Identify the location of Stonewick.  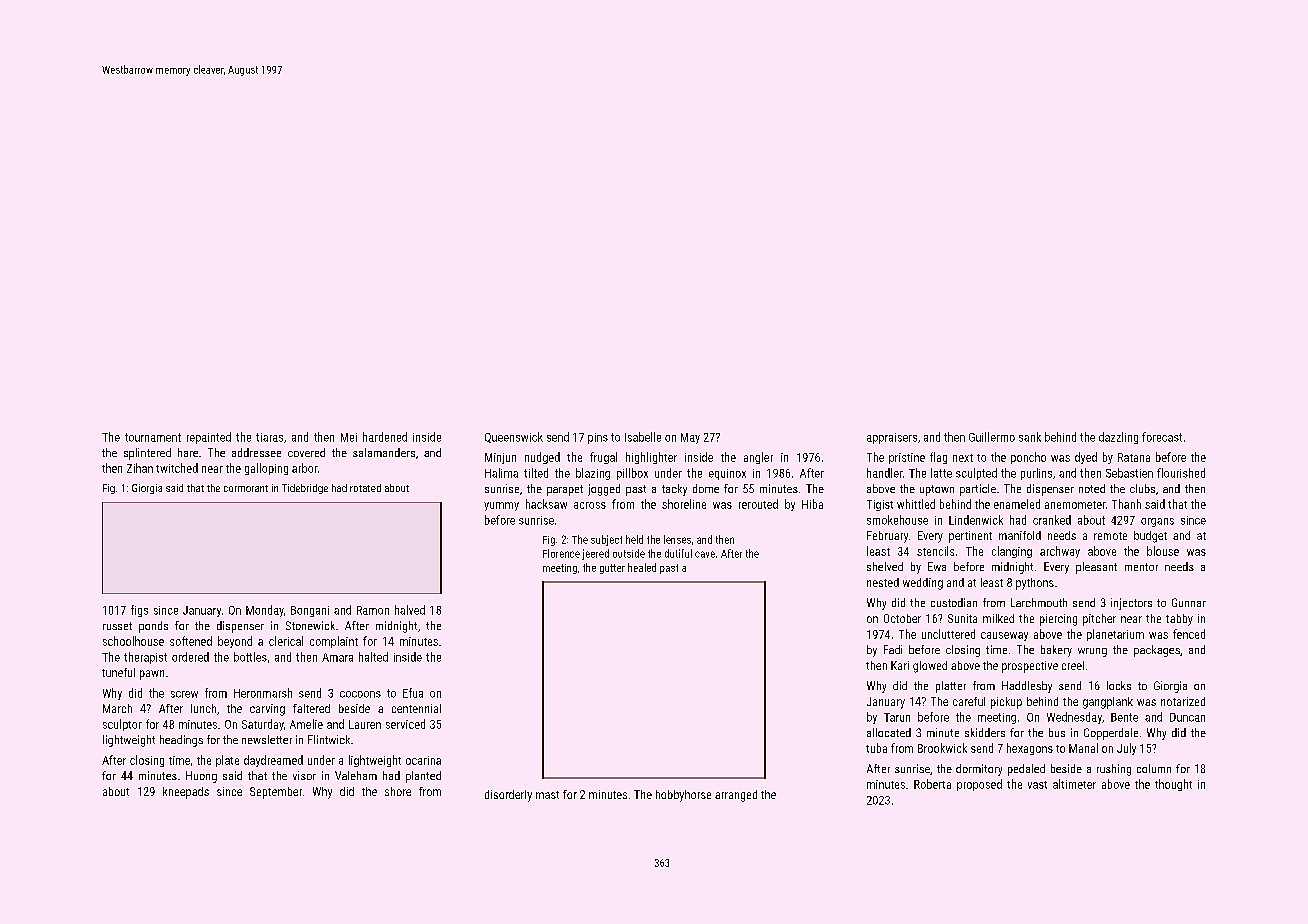
(310, 625).
